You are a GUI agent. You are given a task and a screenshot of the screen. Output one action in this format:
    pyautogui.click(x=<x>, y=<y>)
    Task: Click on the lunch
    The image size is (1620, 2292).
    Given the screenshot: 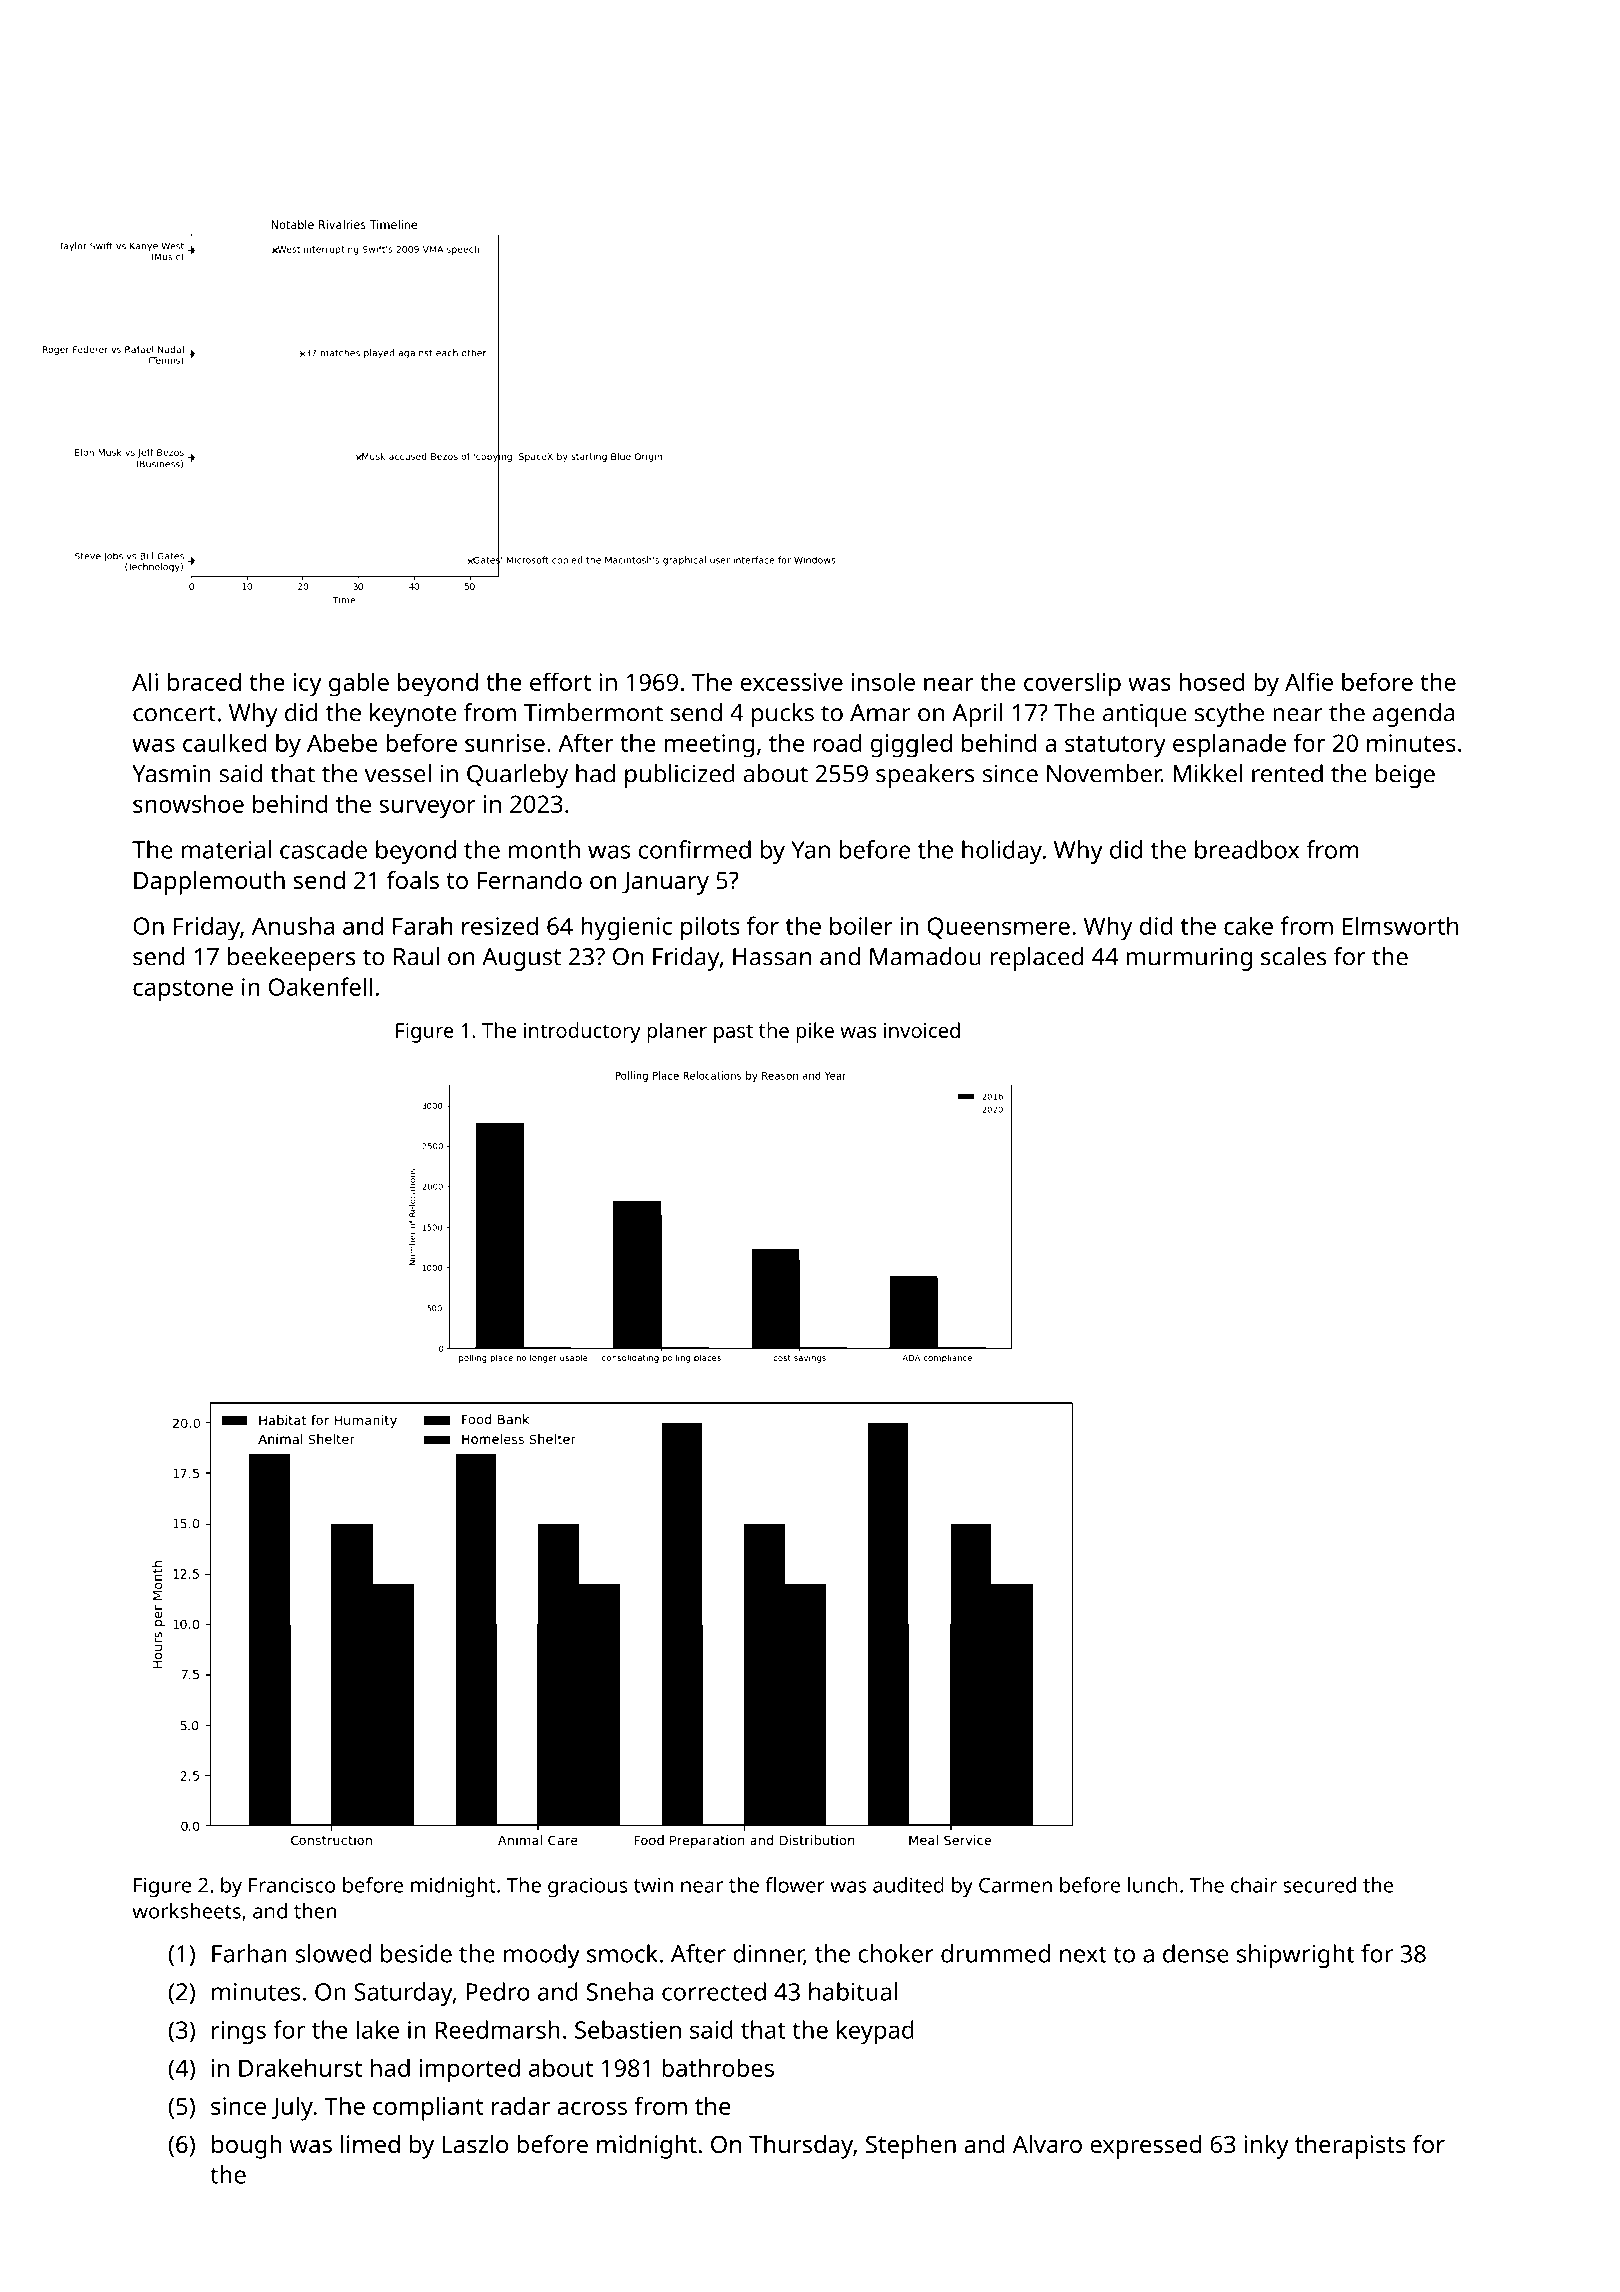 What is the action you would take?
    pyautogui.click(x=1153, y=1885)
